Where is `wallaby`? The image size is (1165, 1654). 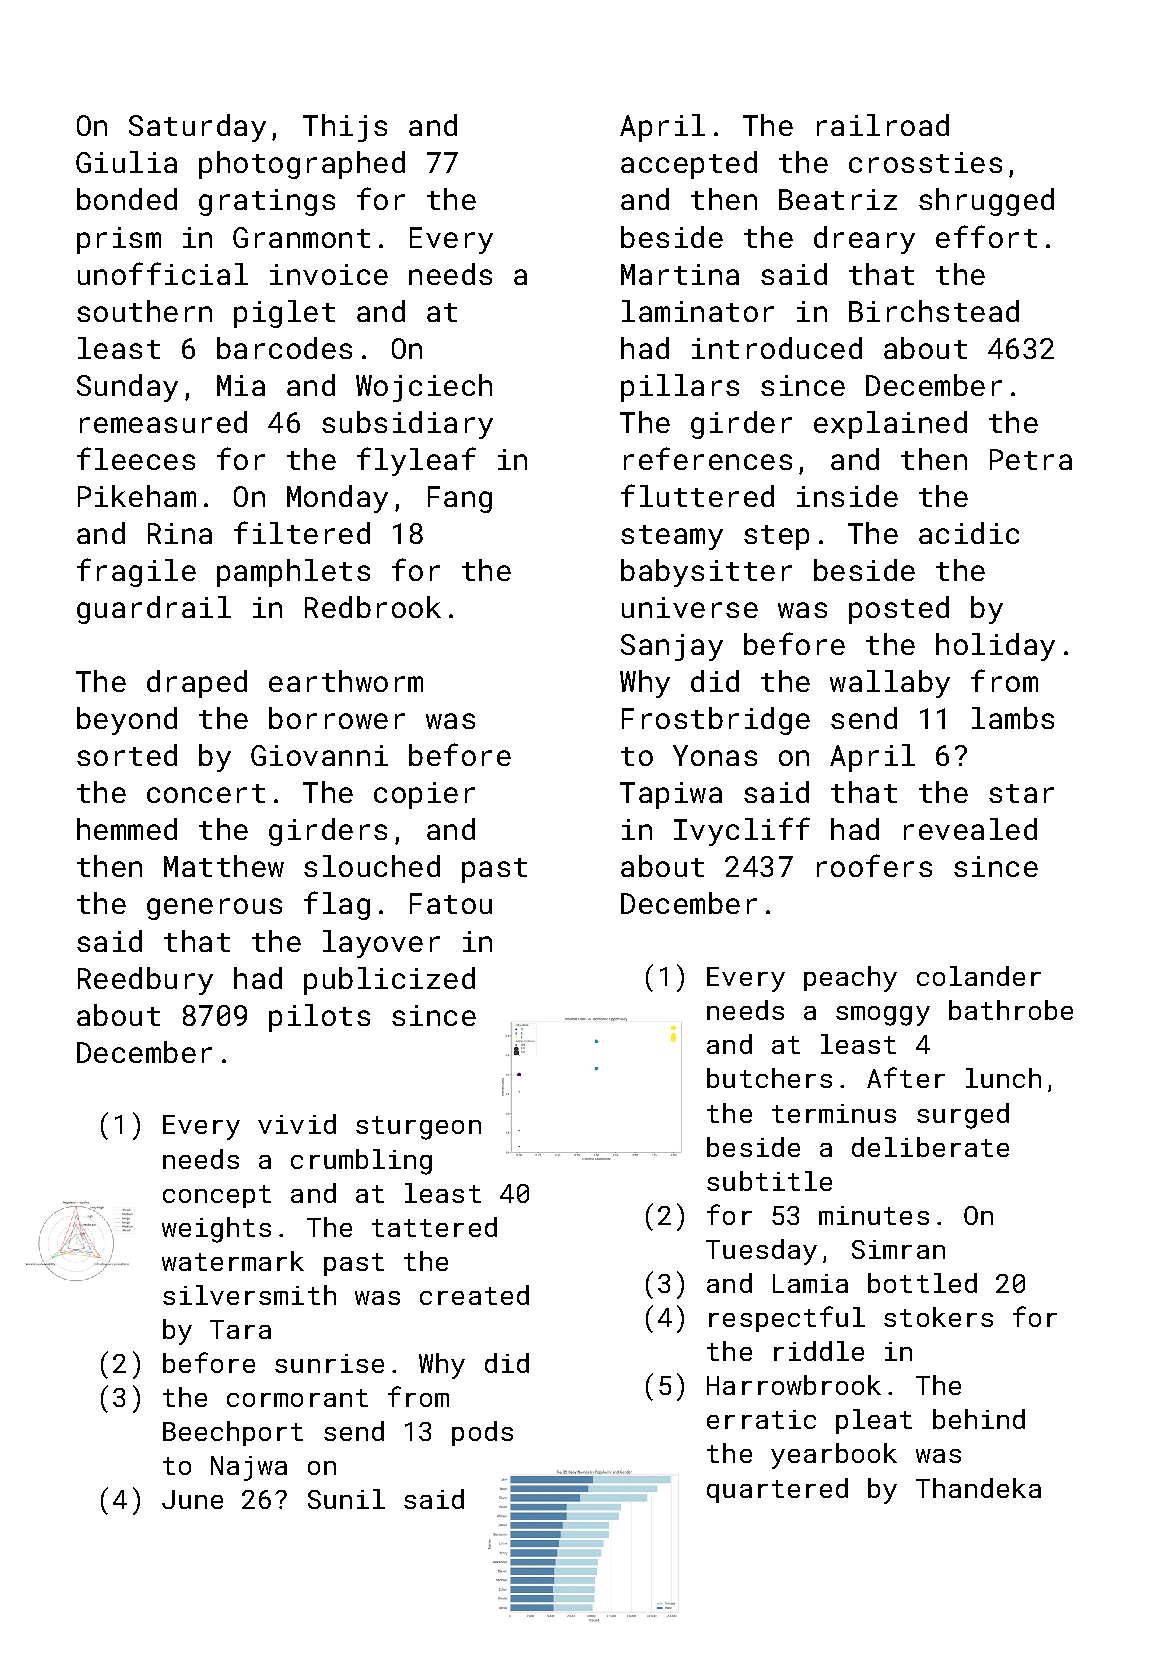
wallaby is located at coordinates (890, 684).
